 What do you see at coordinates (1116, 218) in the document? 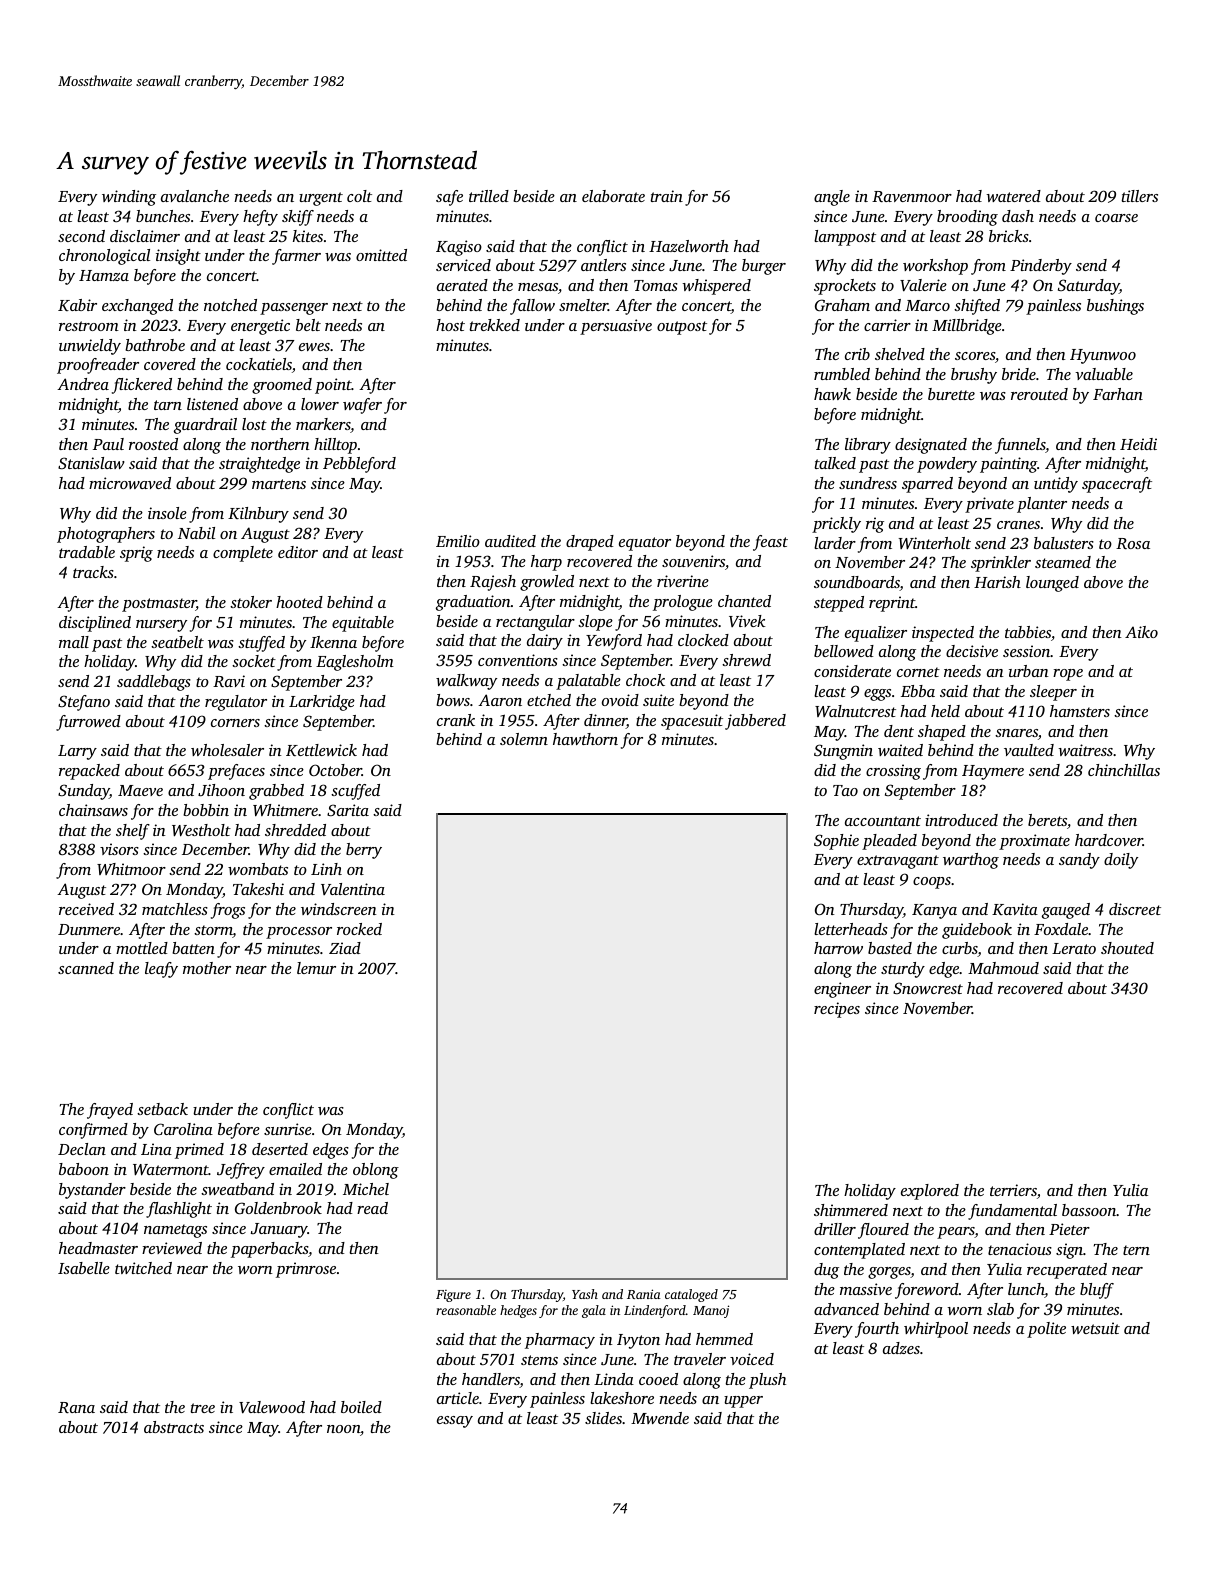
I see `coarse` at bounding box center [1116, 218].
